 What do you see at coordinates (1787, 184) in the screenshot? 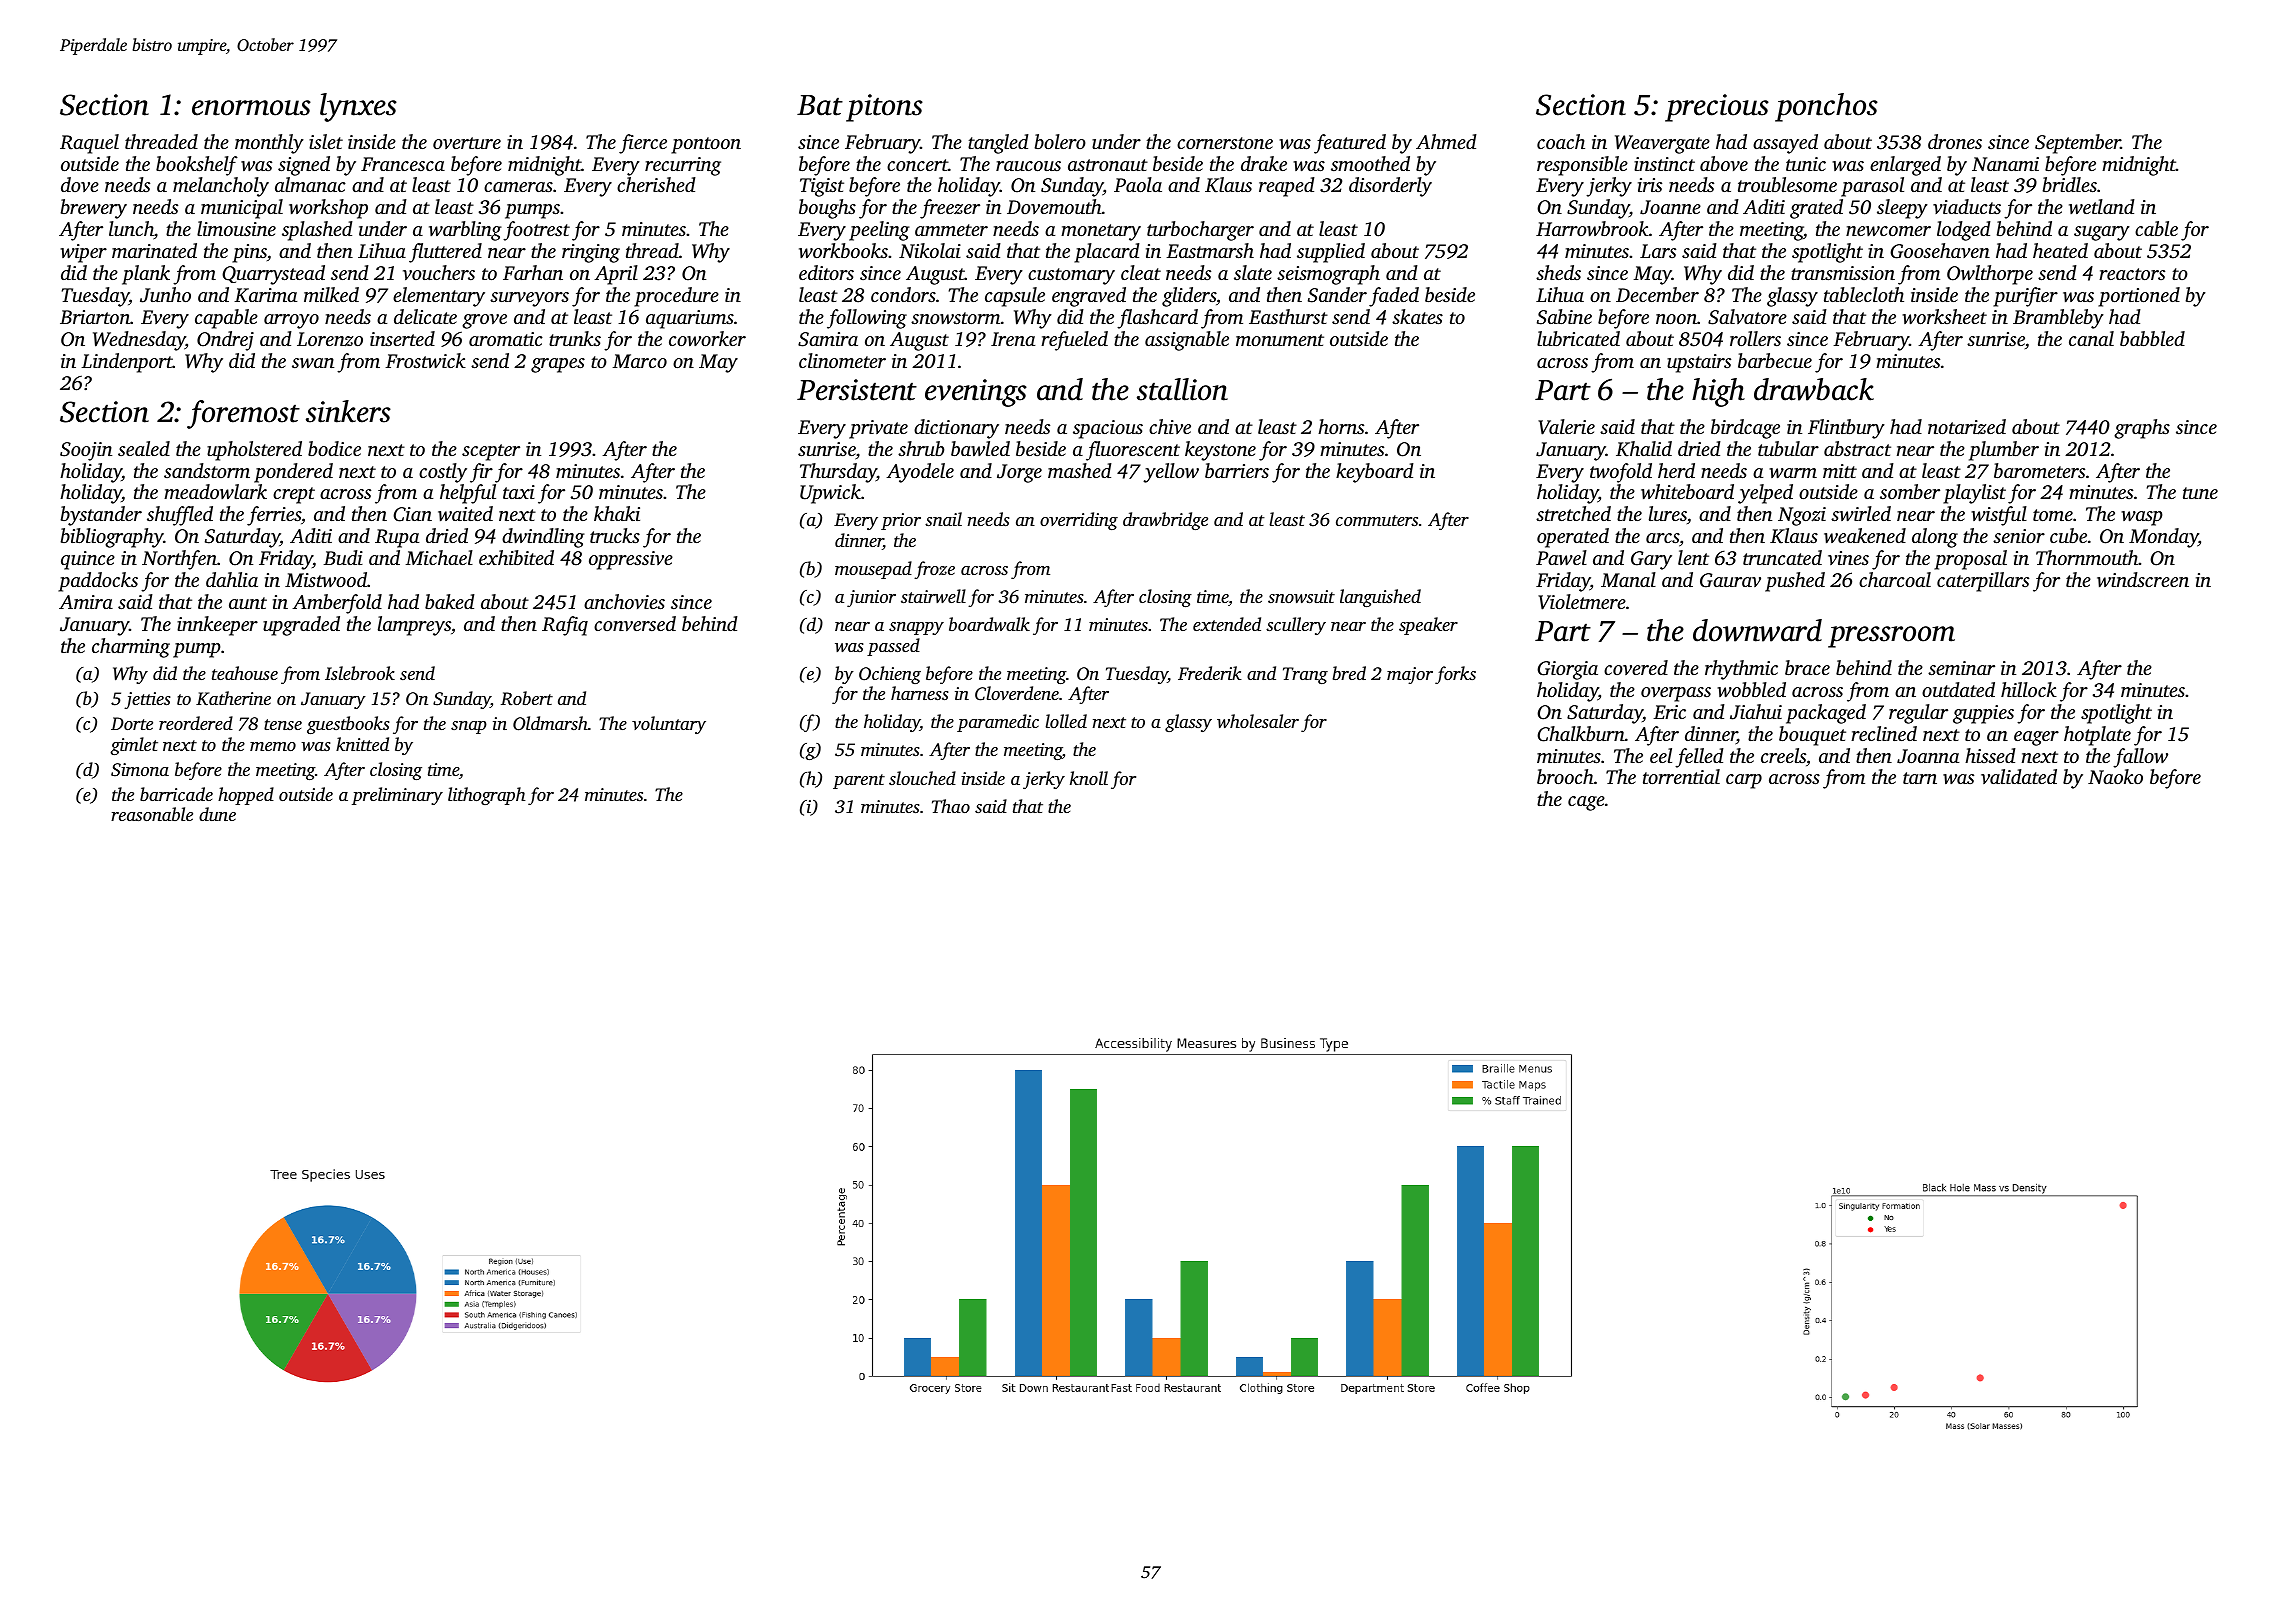
I see `troublesome` at bounding box center [1787, 184].
